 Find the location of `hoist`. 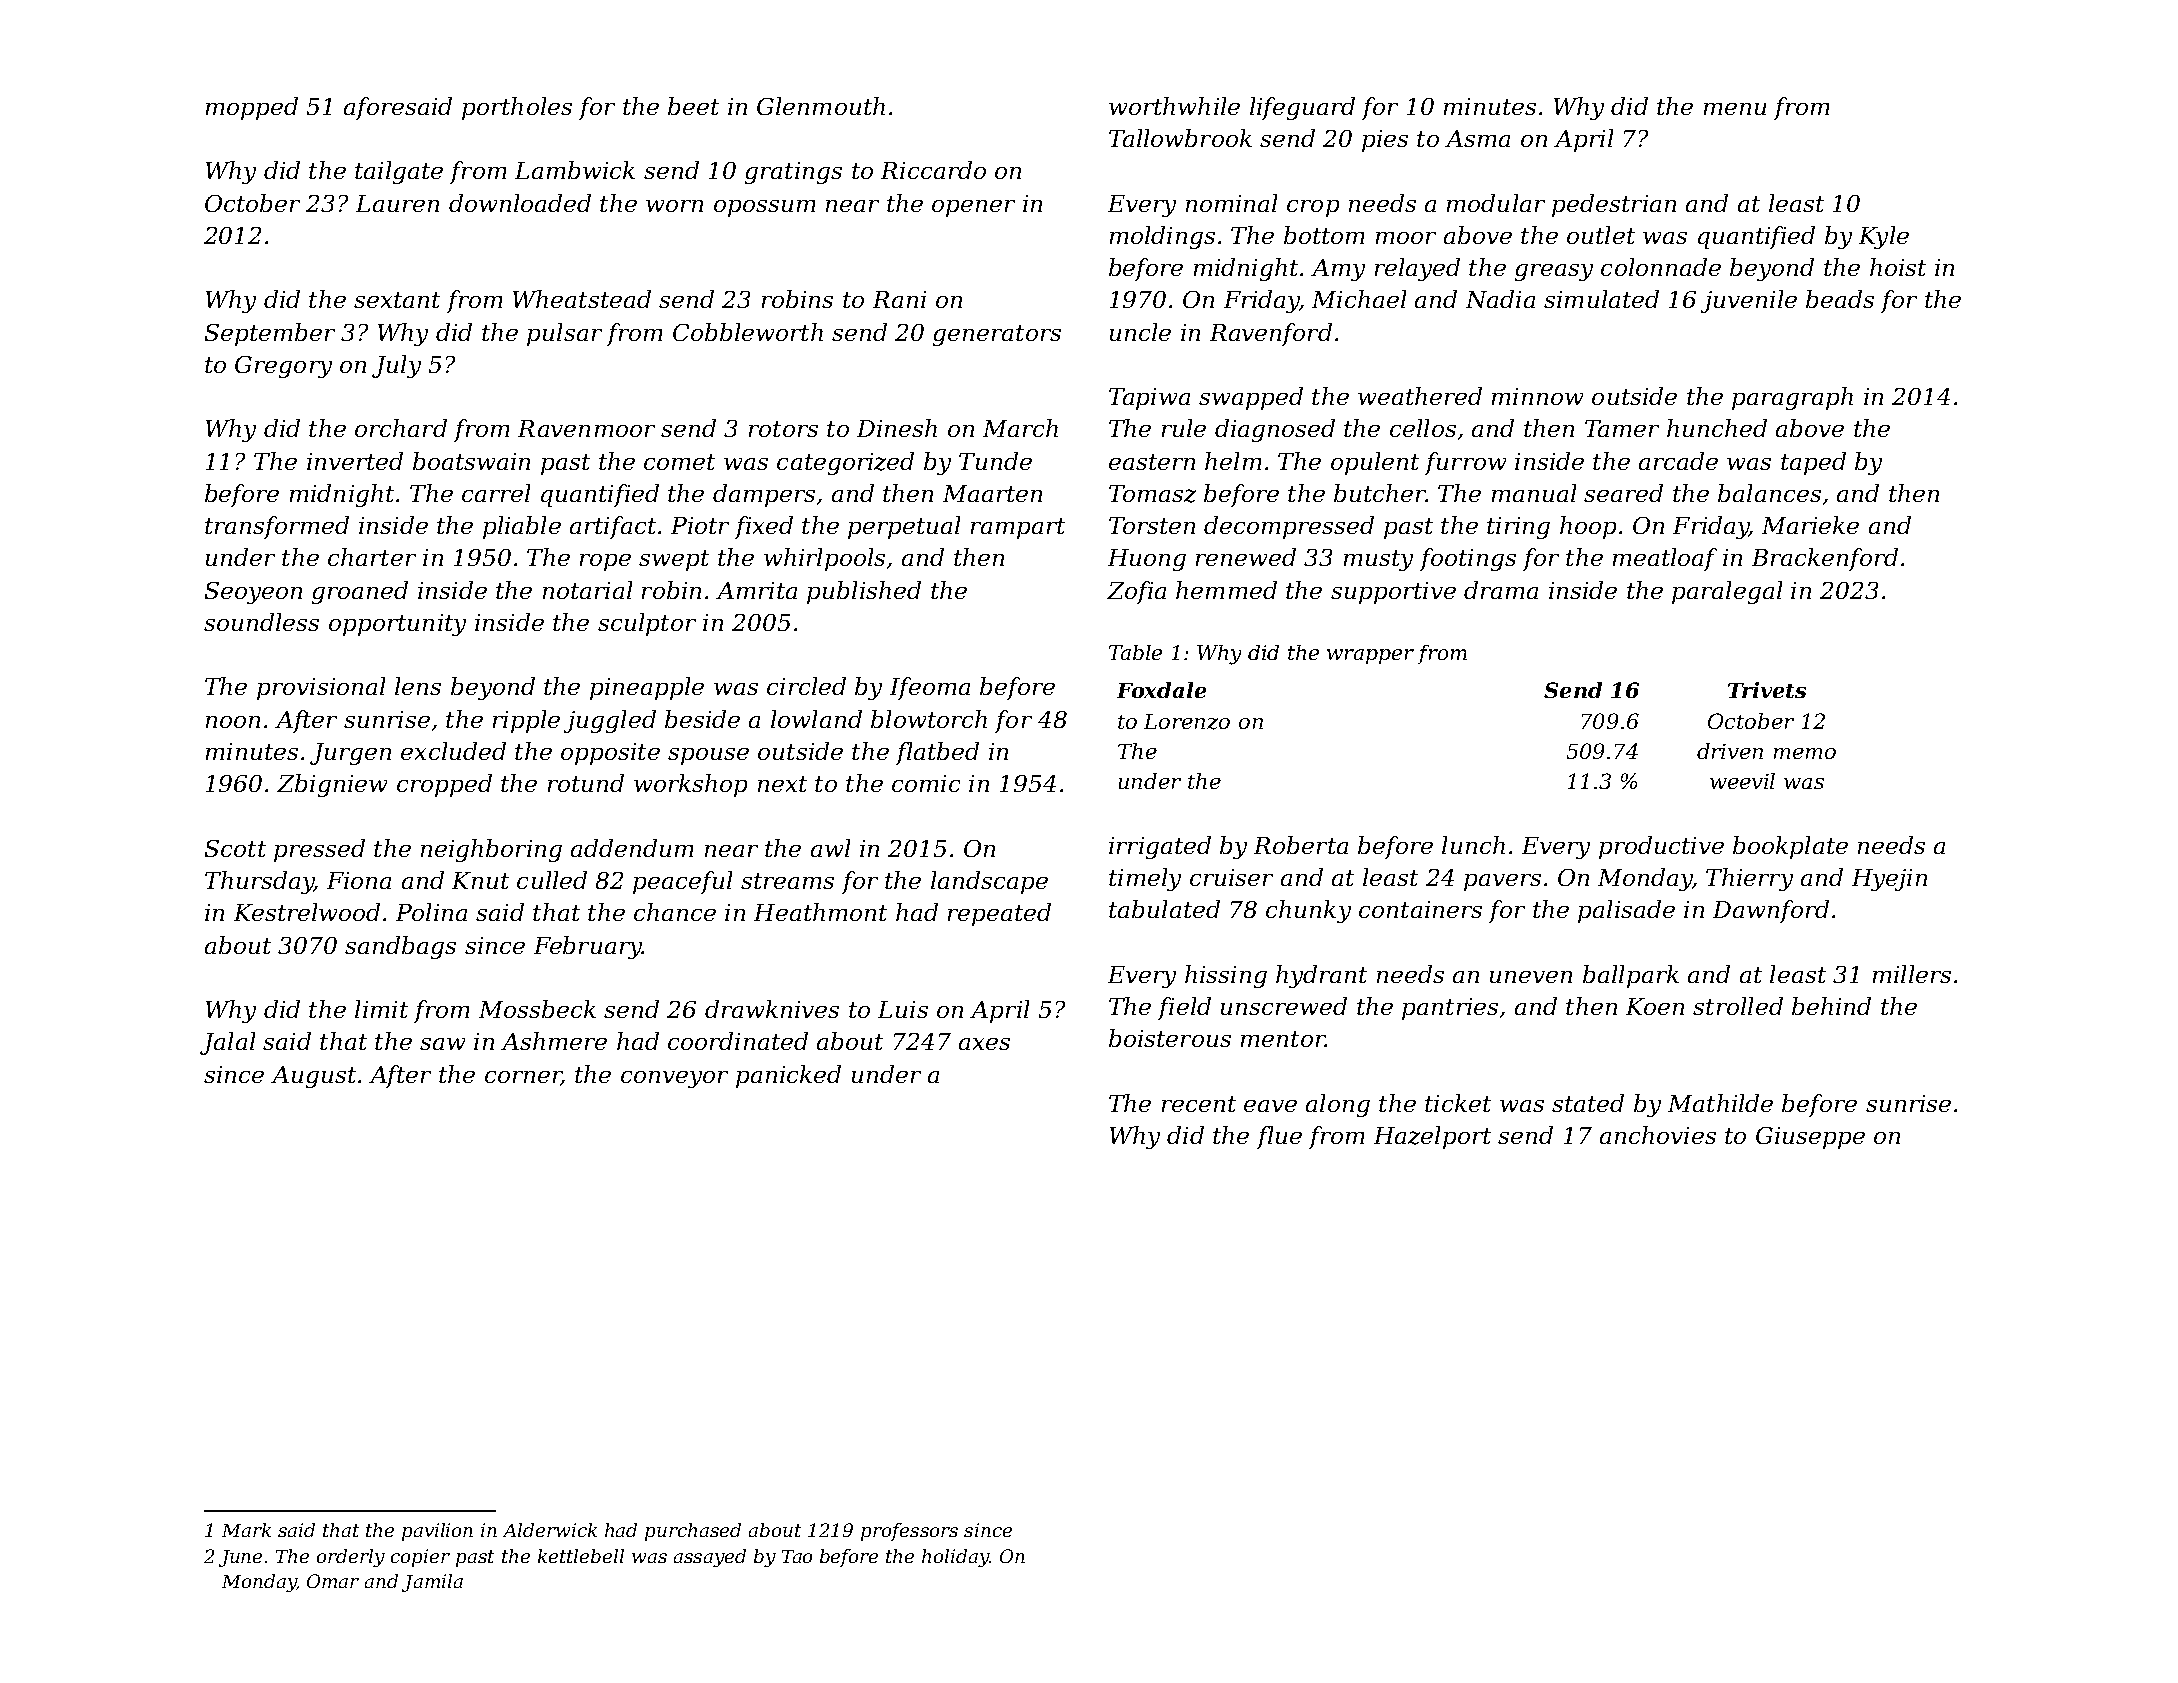

hoist is located at coordinates (1898, 267).
